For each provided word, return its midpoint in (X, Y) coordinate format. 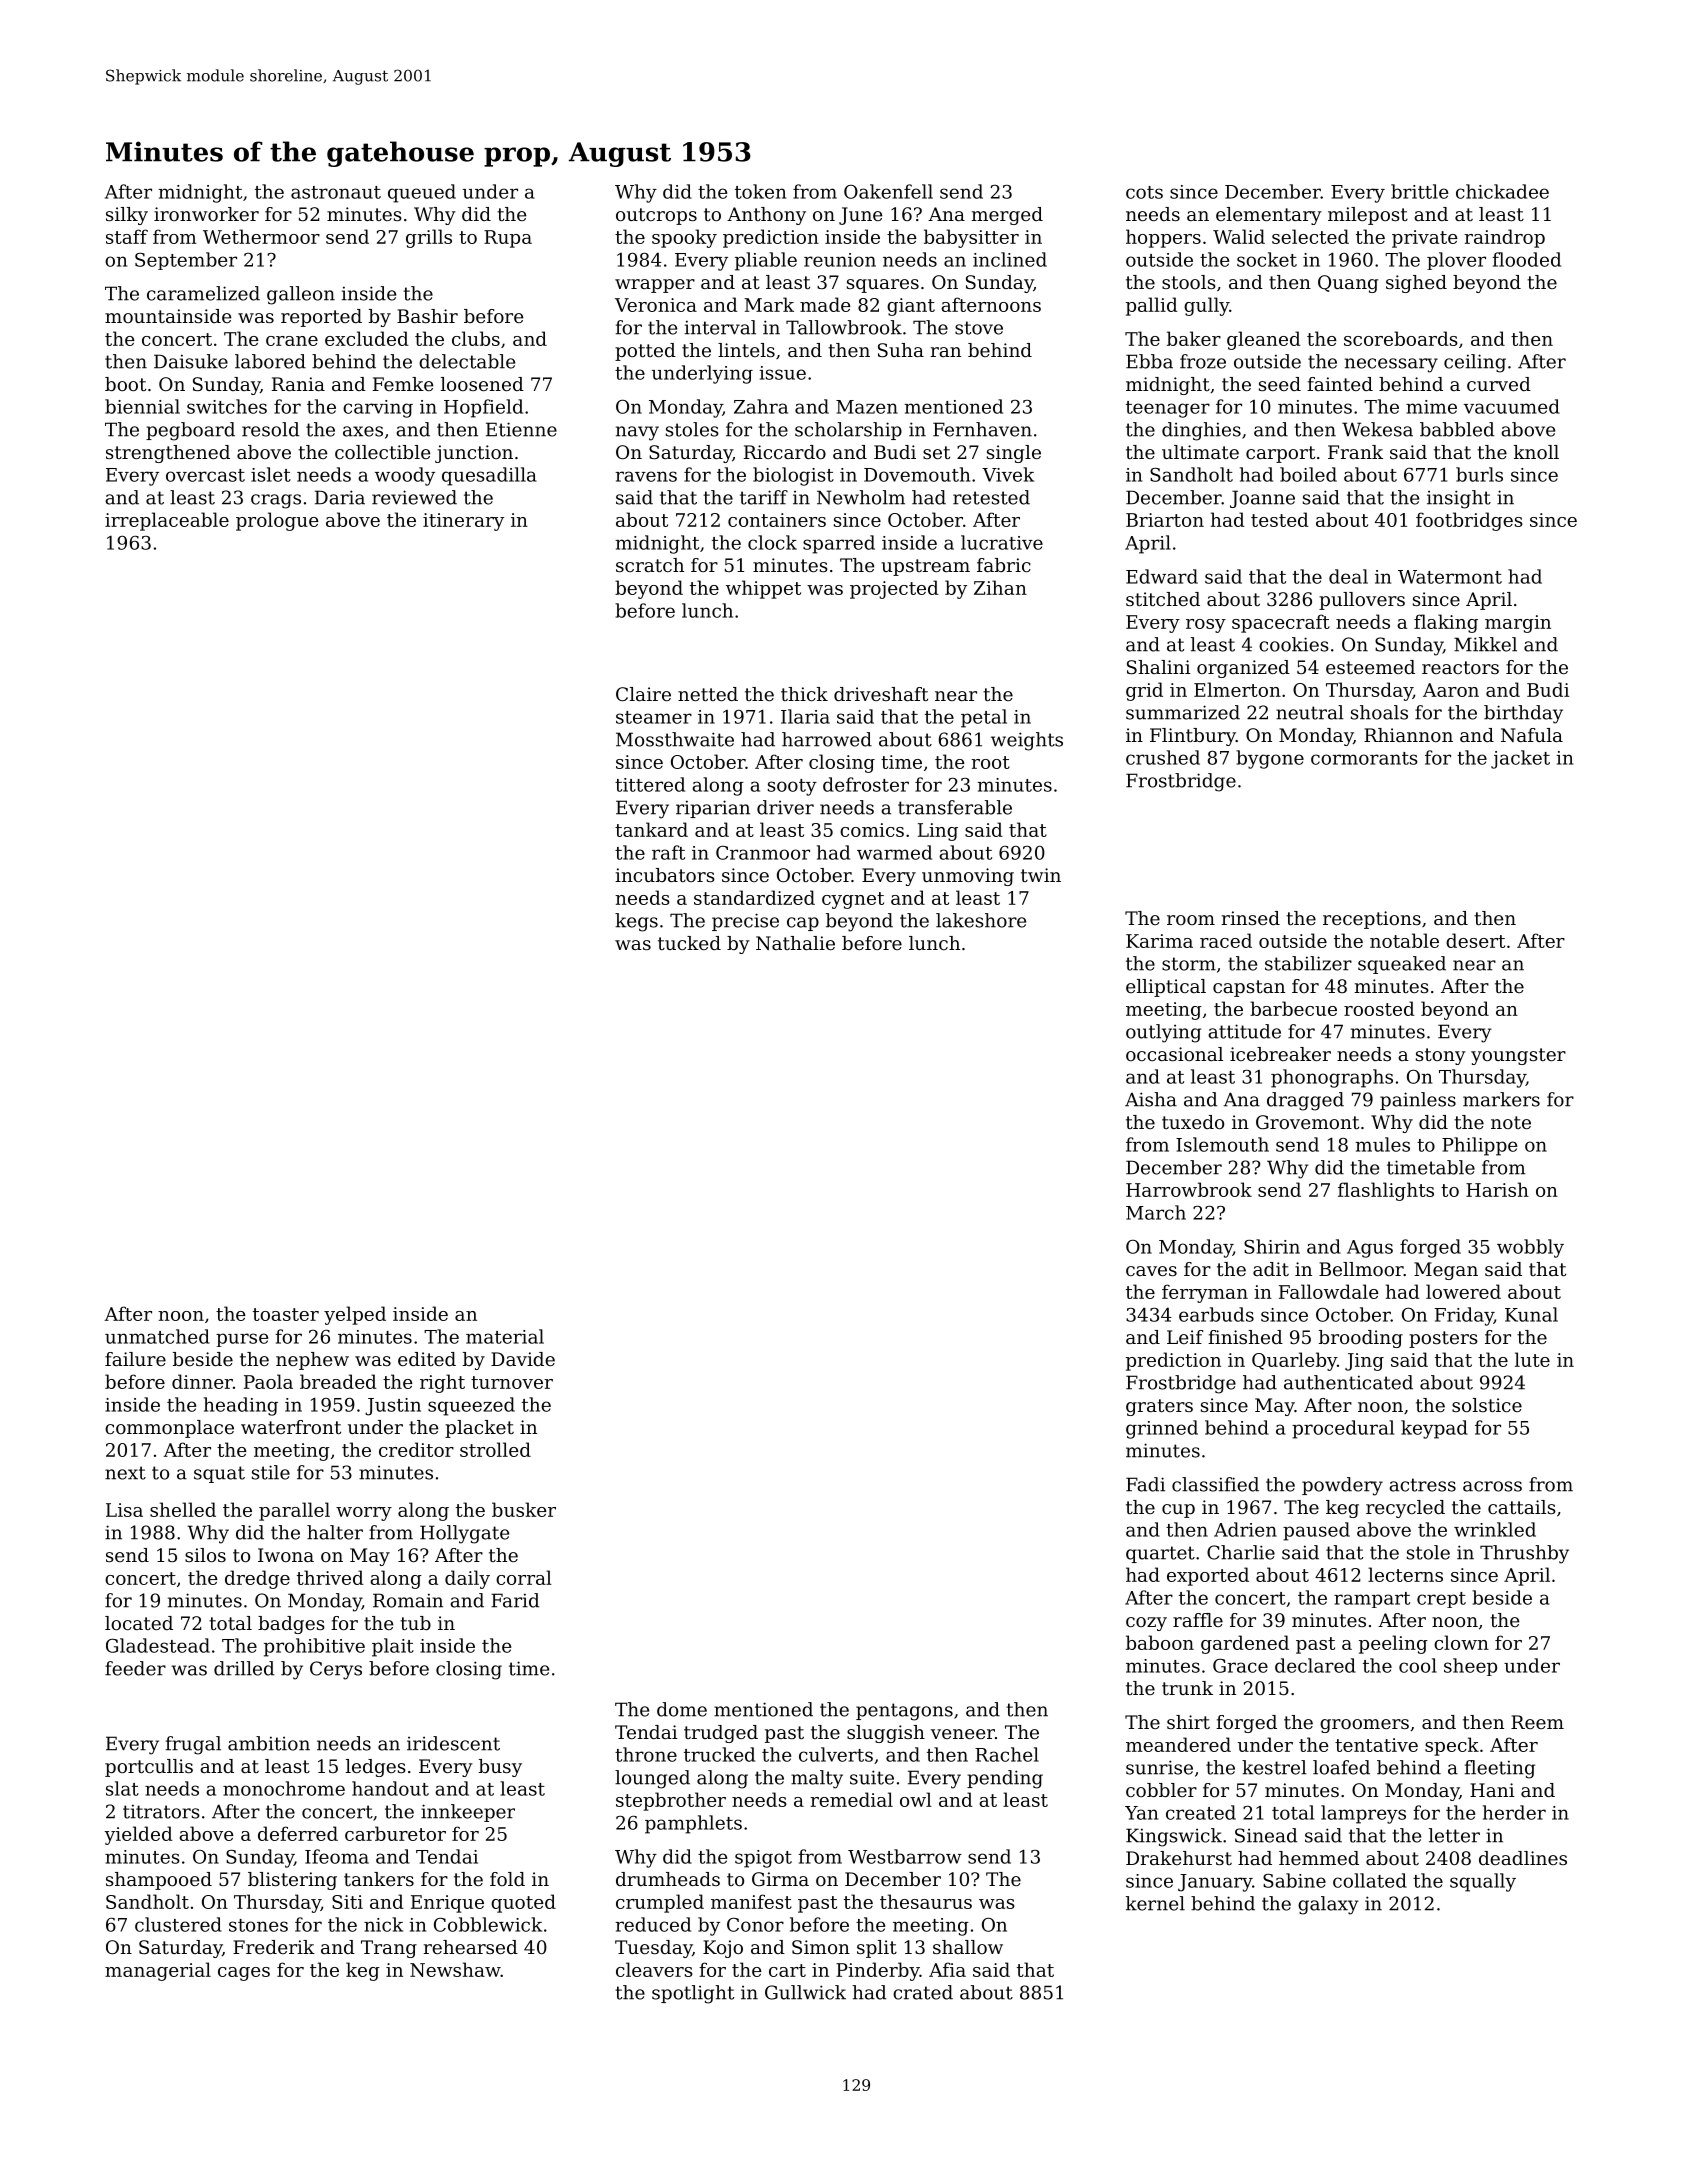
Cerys (336, 1670)
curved (1499, 384)
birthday (1523, 714)
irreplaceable (167, 521)
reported (321, 318)
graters (1159, 1407)
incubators (665, 875)
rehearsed (471, 1947)
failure (135, 1359)
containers (777, 520)
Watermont (1450, 577)
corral (524, 1577)
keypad (1434, 1429)
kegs (636, 922)
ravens (646, 476)
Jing (1364, 1362)
